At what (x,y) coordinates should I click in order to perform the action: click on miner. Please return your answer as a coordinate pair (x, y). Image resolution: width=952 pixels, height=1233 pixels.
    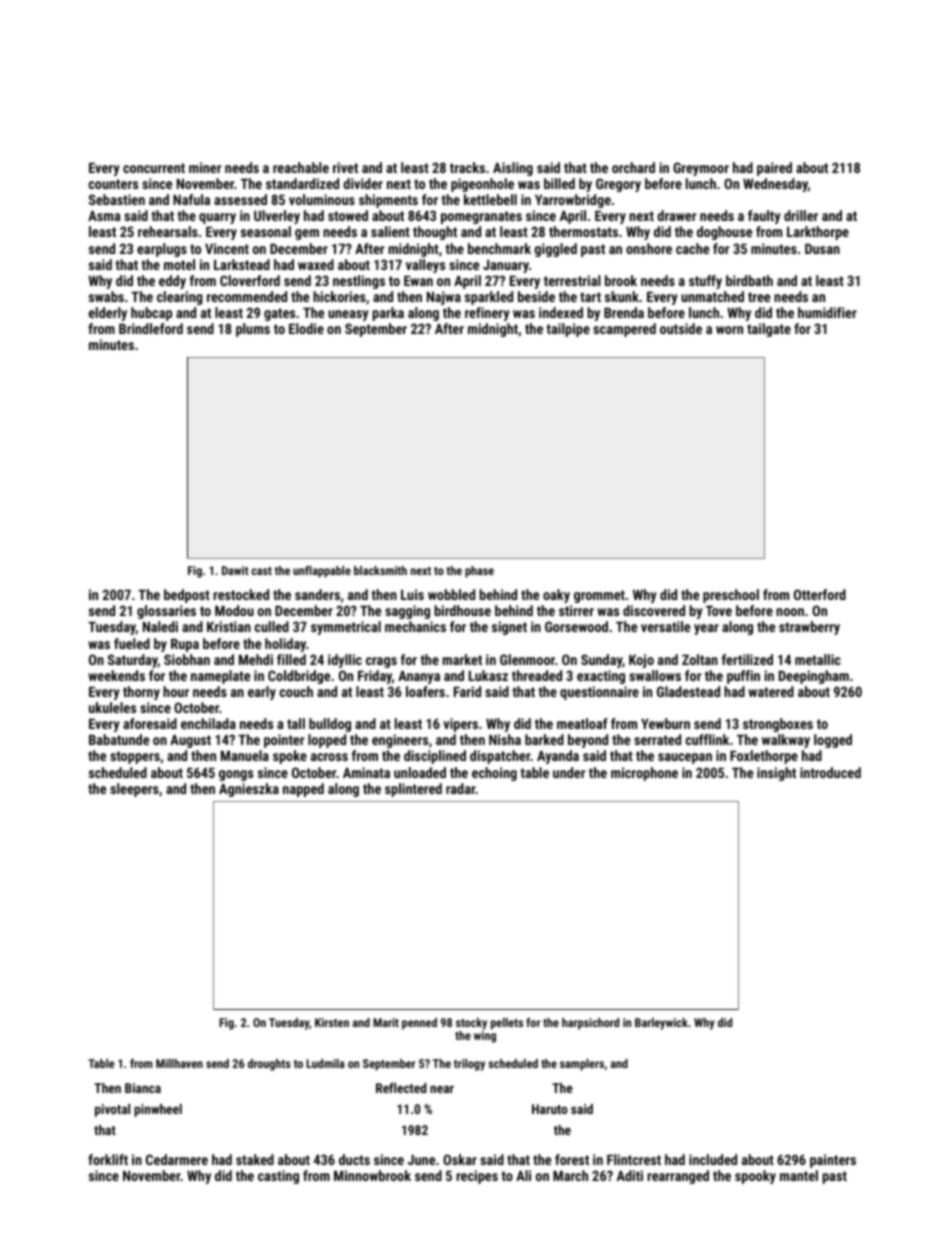
    Looking at the image, I should click on (205, 167).
